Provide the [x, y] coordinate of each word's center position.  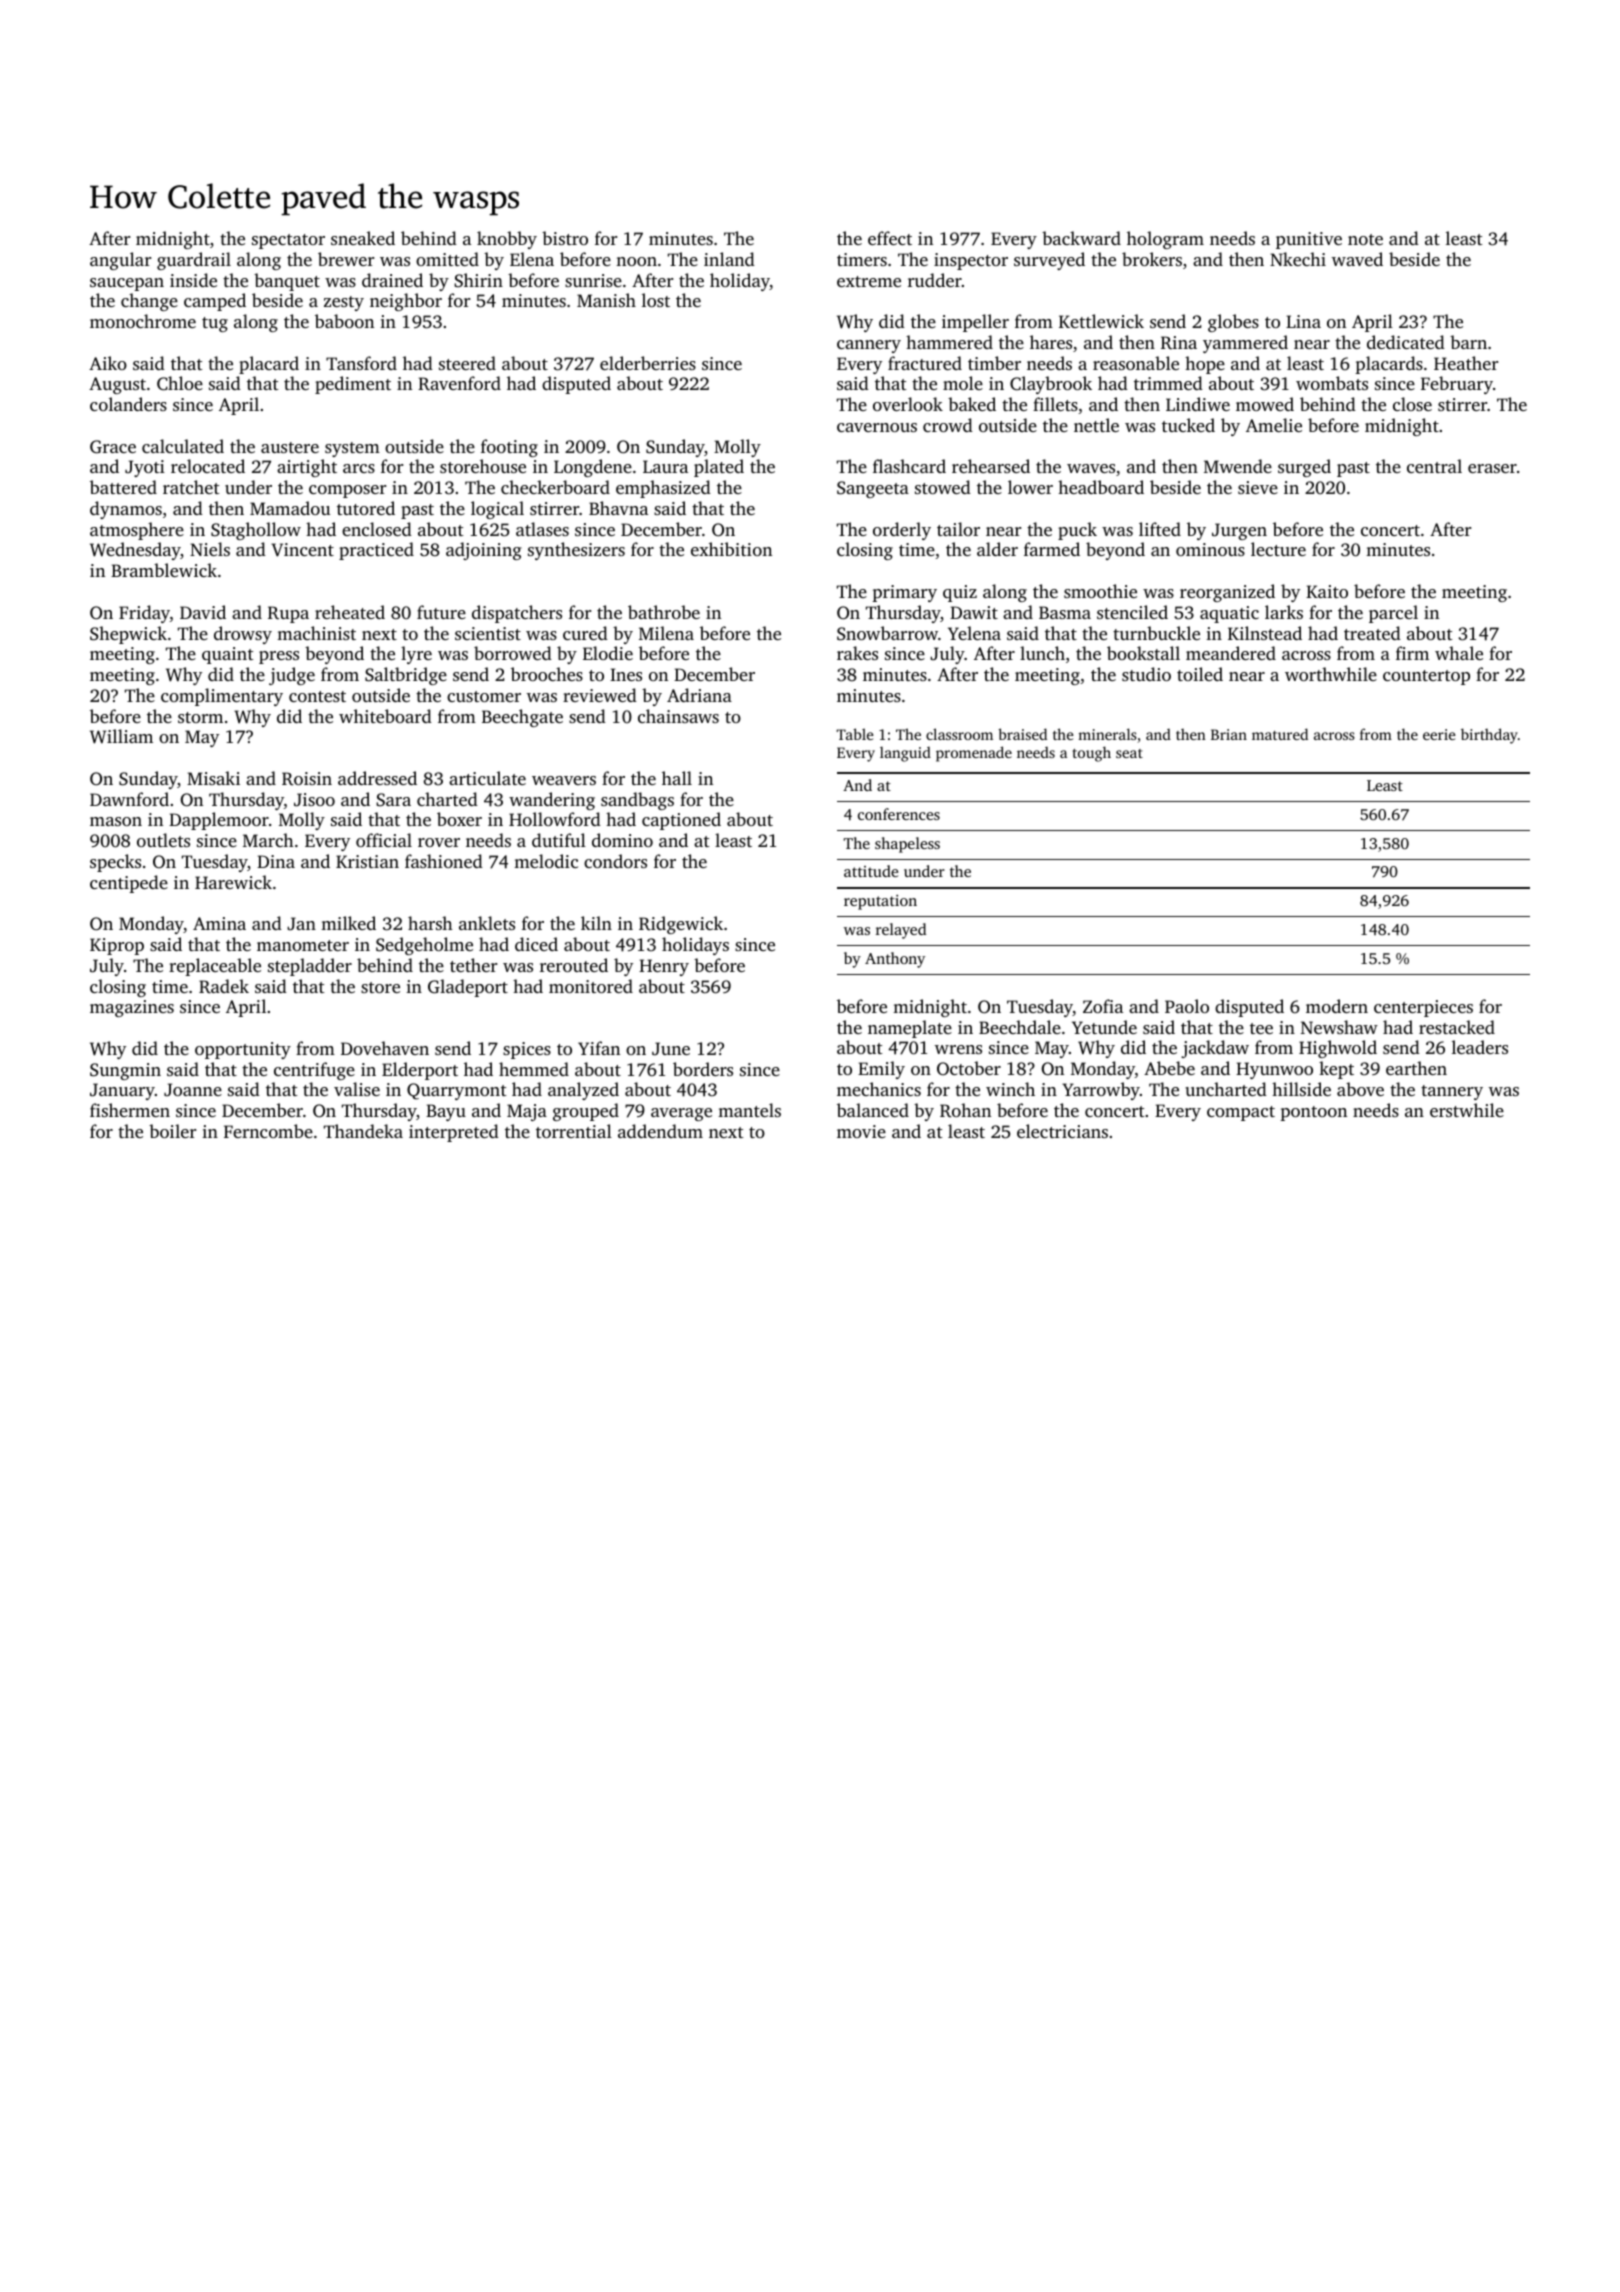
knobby [507, 240]
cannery [869, 346]
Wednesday [135, 551]
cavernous [877, 427]
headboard [1101, 487]
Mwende [1238, 466]
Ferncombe [268, 1131]
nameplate [910, 1029]
